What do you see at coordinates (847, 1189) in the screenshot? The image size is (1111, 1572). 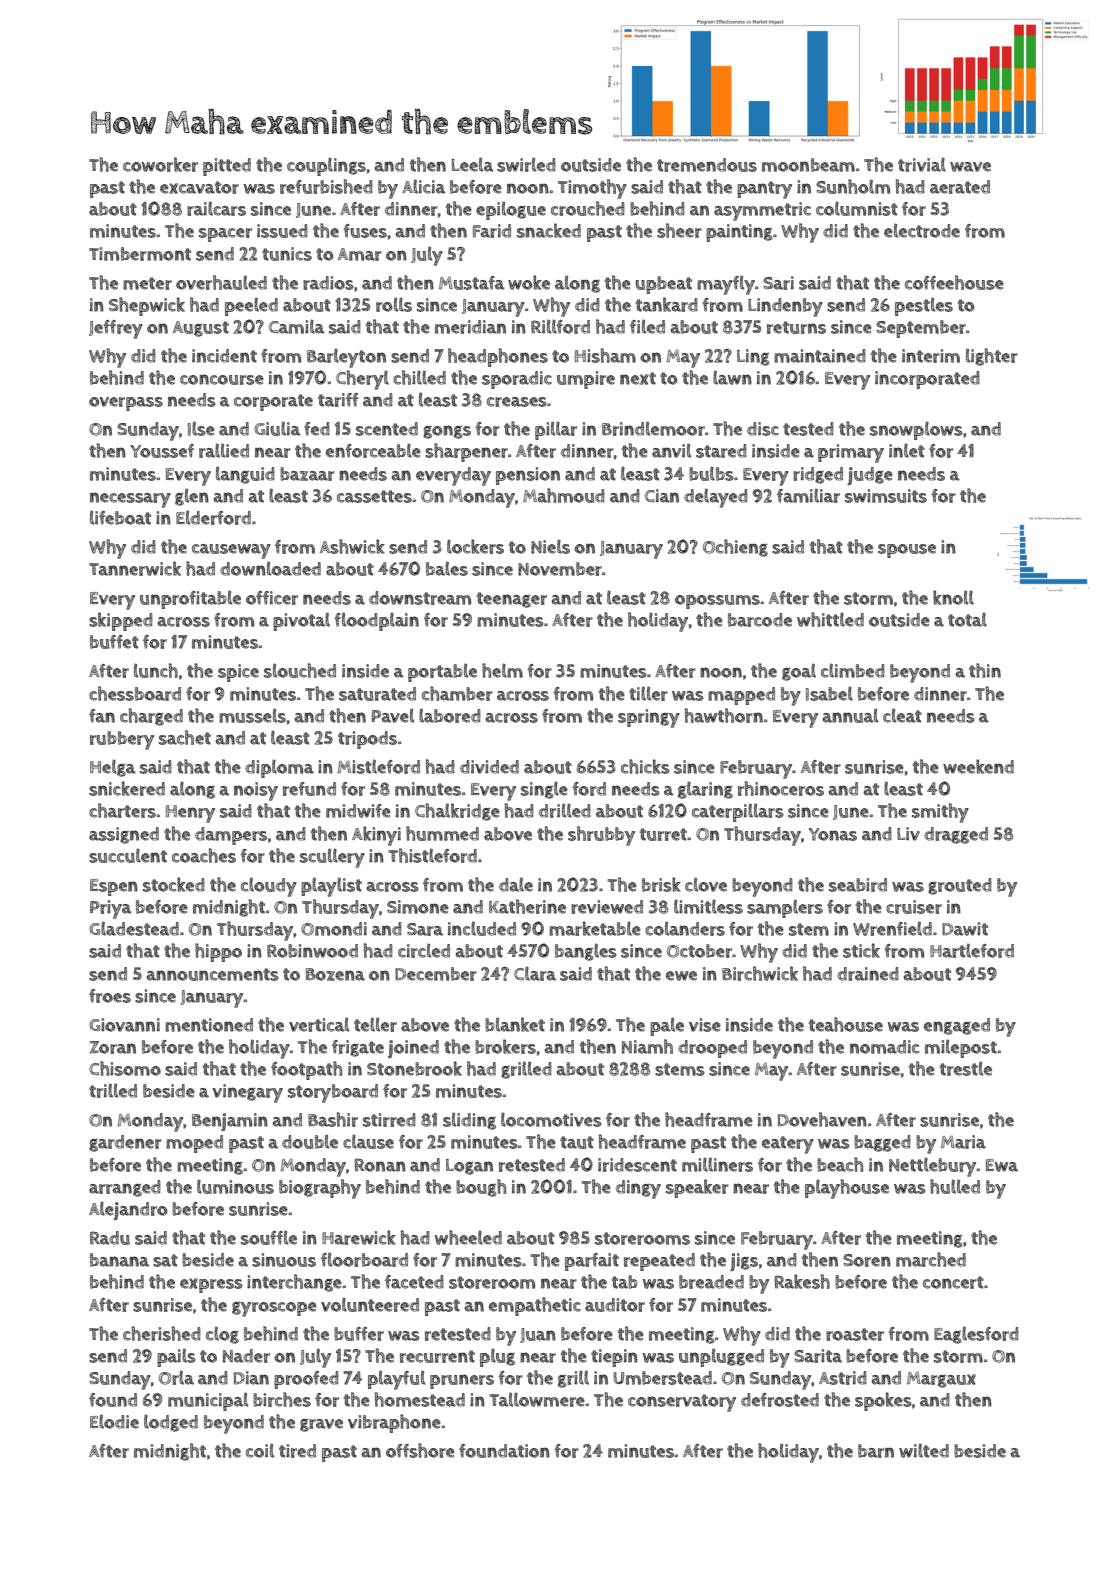 I see `playhouse` at bounding box center [847, 1189].
